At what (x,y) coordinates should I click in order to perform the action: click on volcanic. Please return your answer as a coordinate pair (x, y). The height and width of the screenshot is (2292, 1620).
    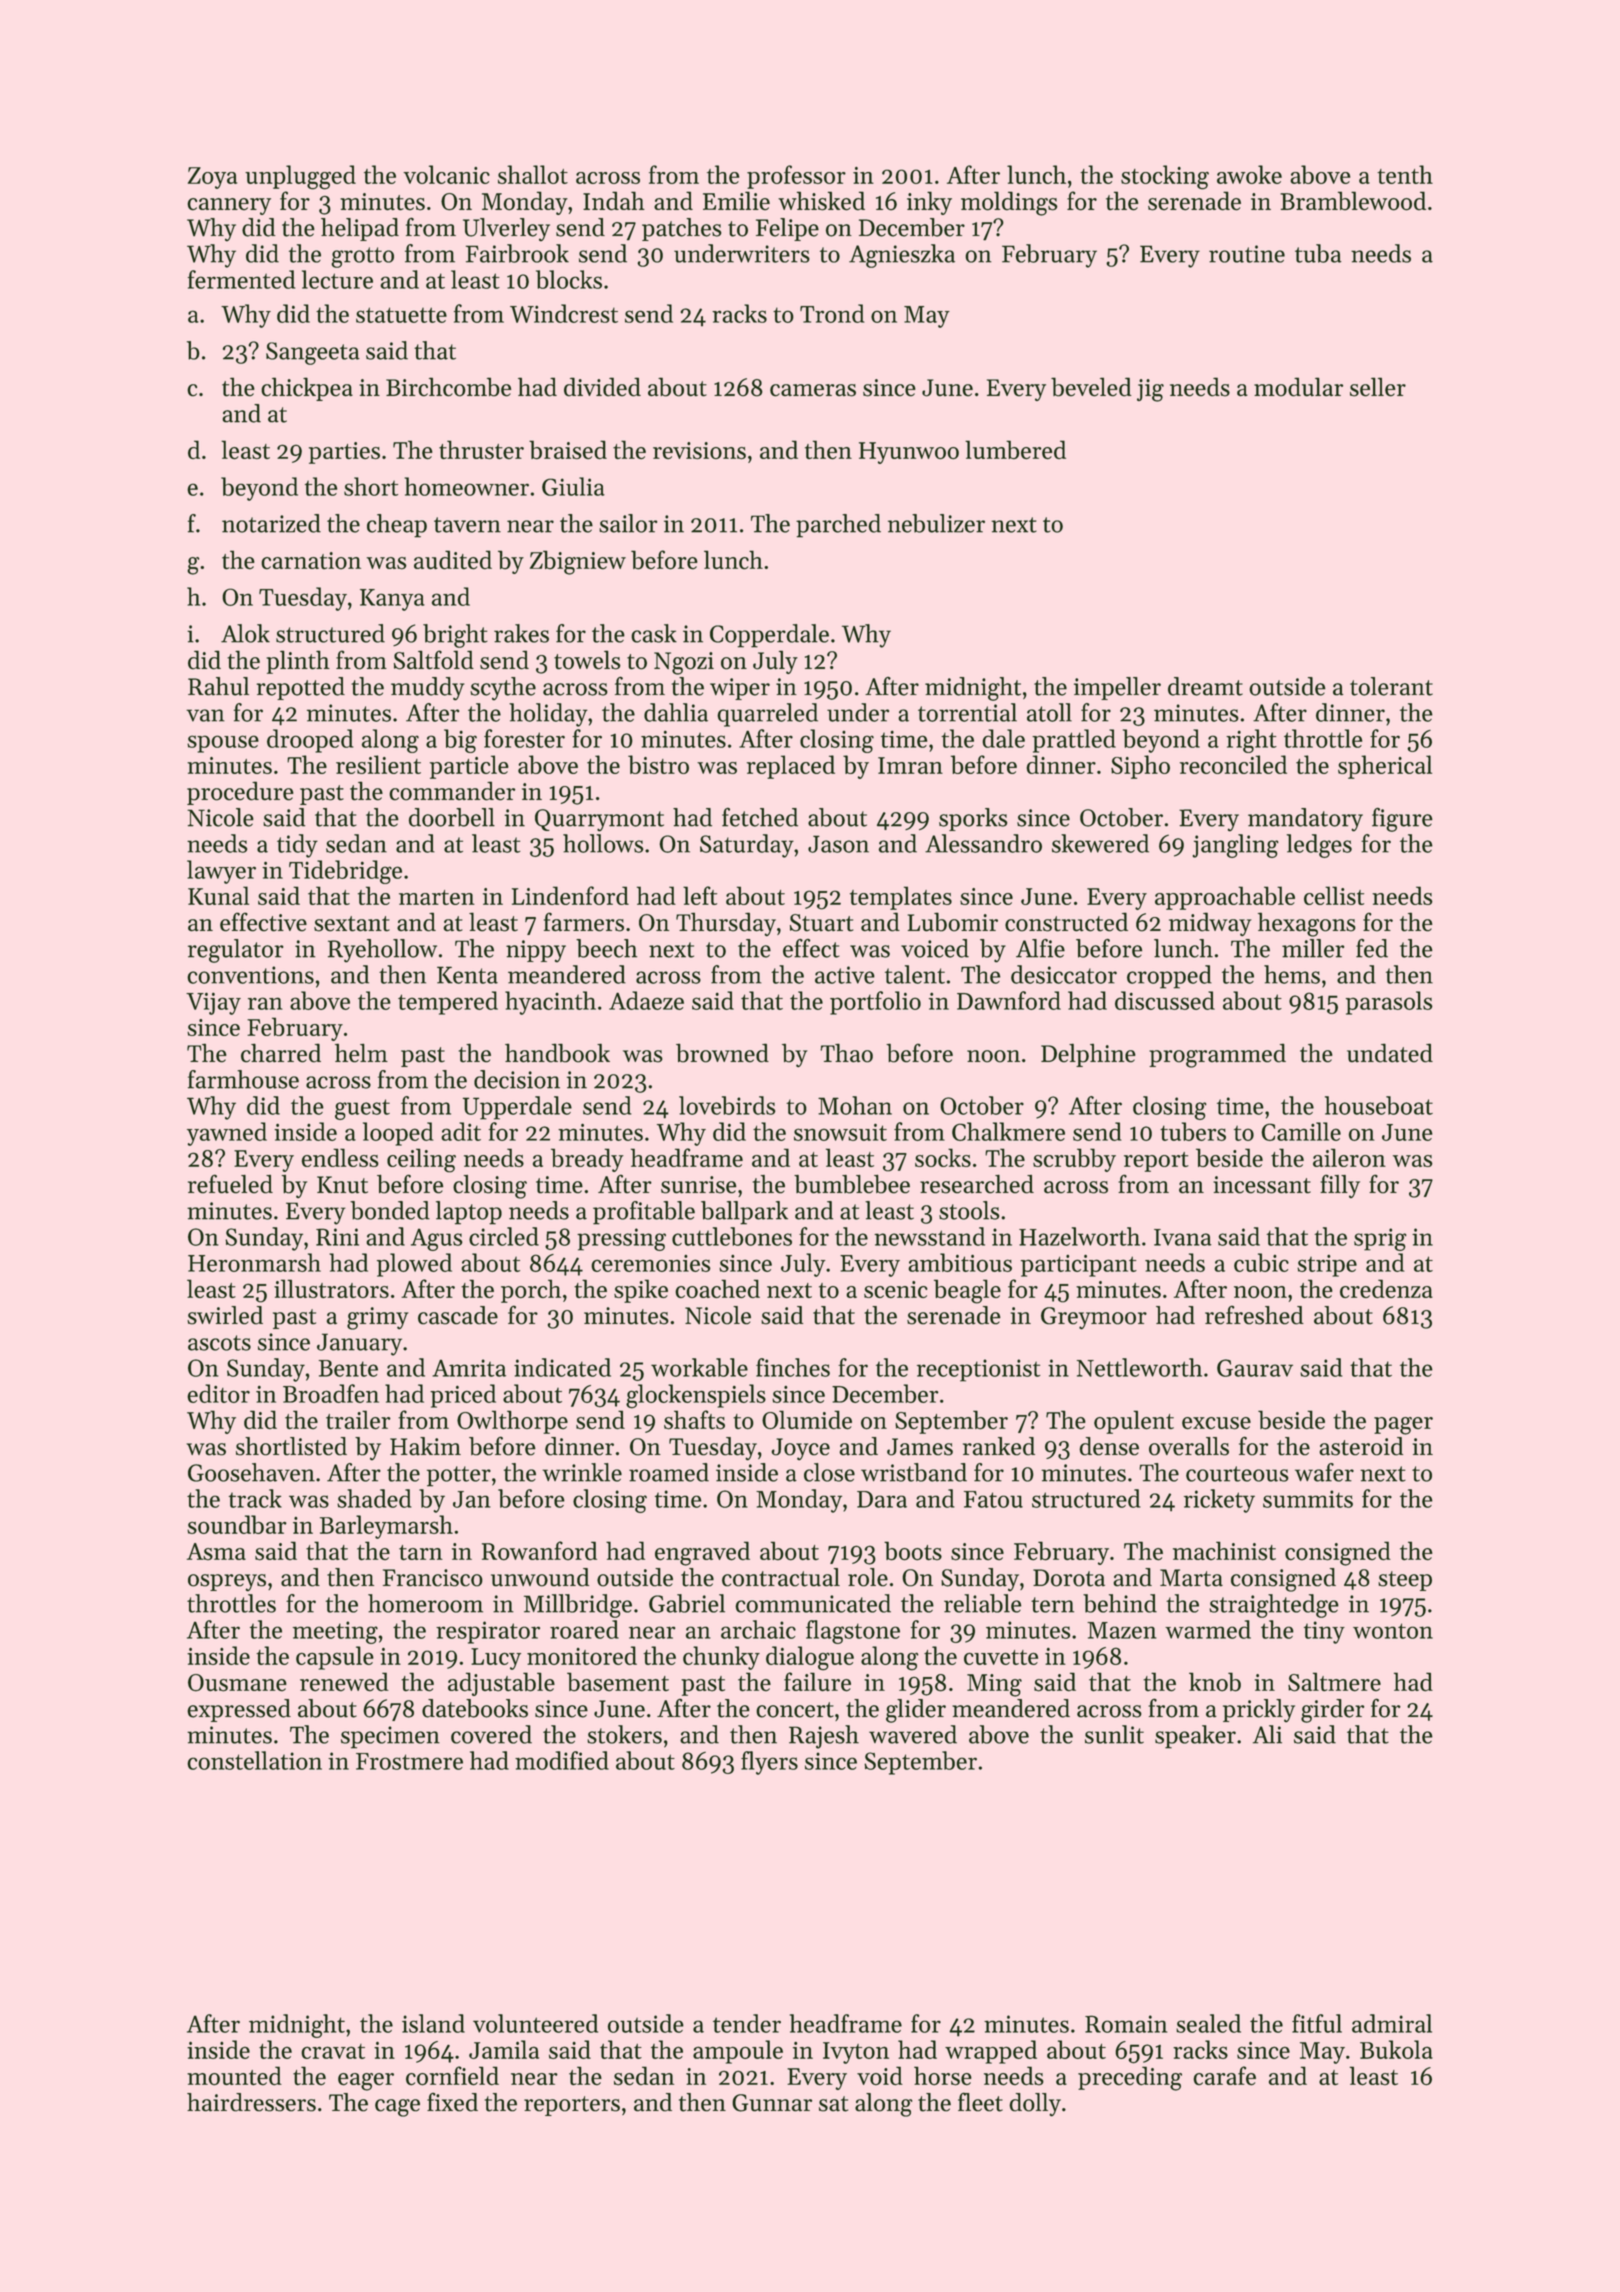
    Looking at the image, I should click on (446, 174).
